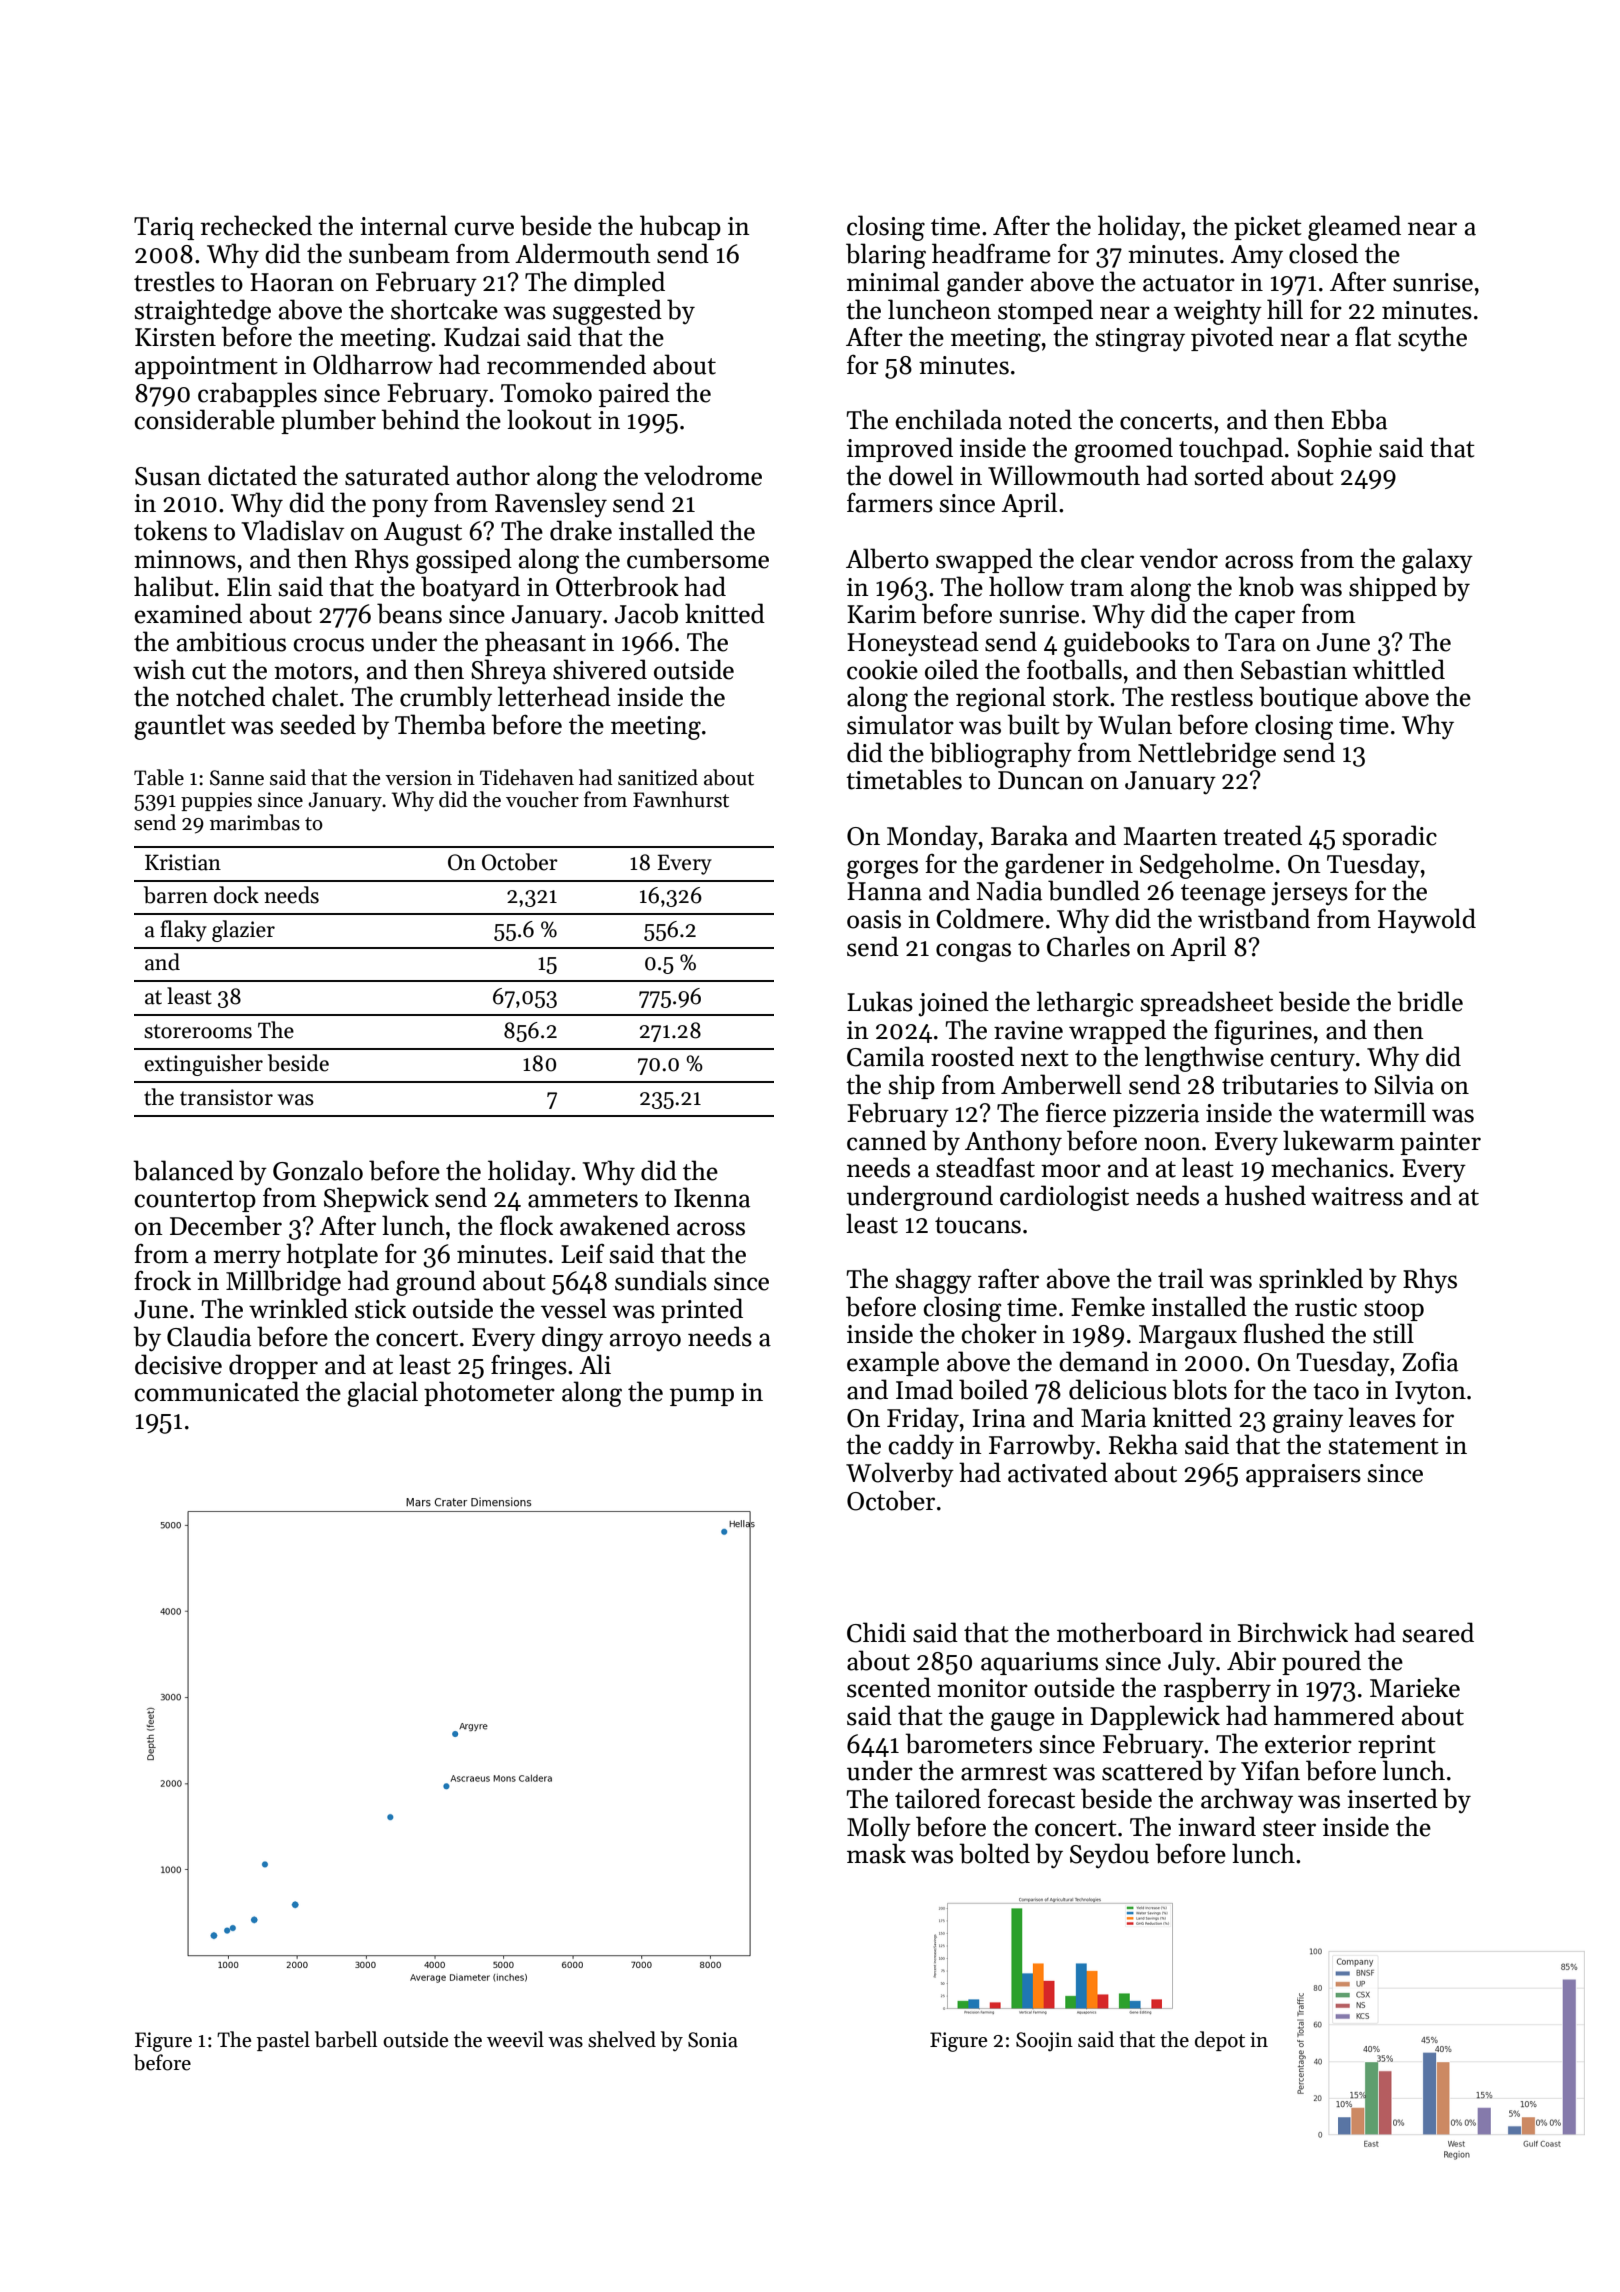 This screenshot has width=1620, height=2292. What do you see at coordinates (1354, 228) in the screenshot?
I see `gleamed` at bounding box center [1354, 228].
